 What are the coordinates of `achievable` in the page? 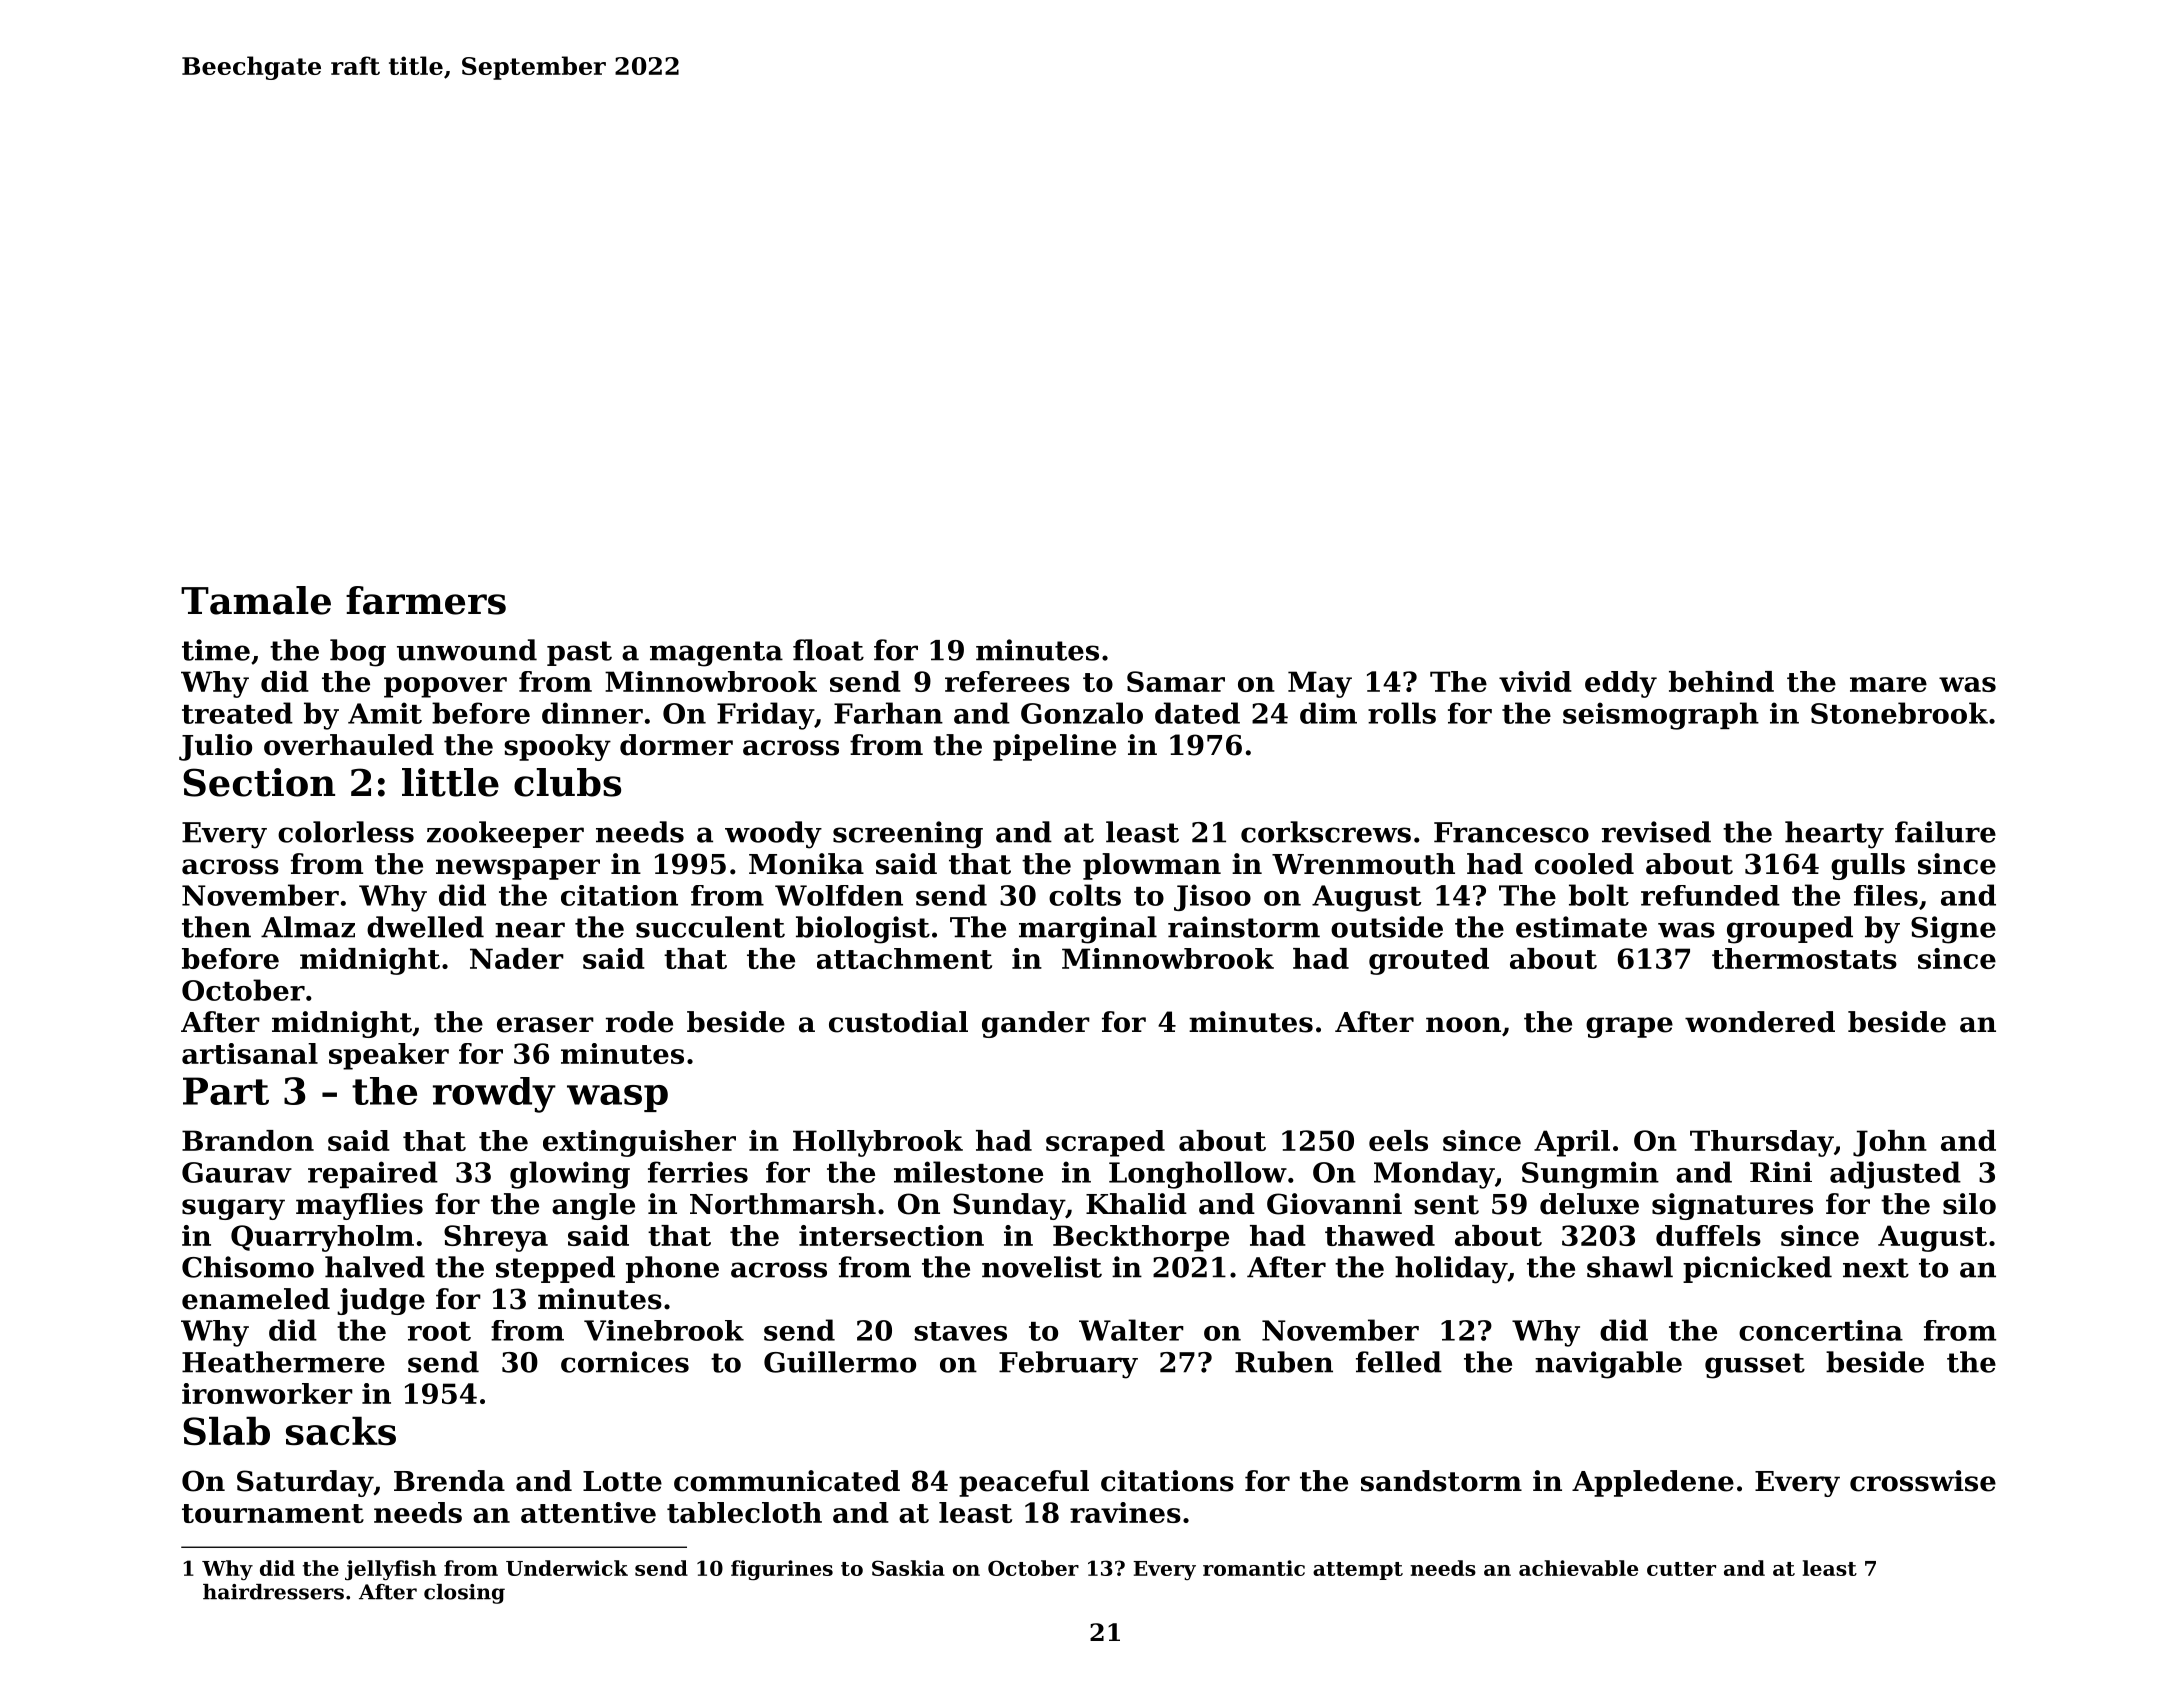 It's located at (1578, 1568).
